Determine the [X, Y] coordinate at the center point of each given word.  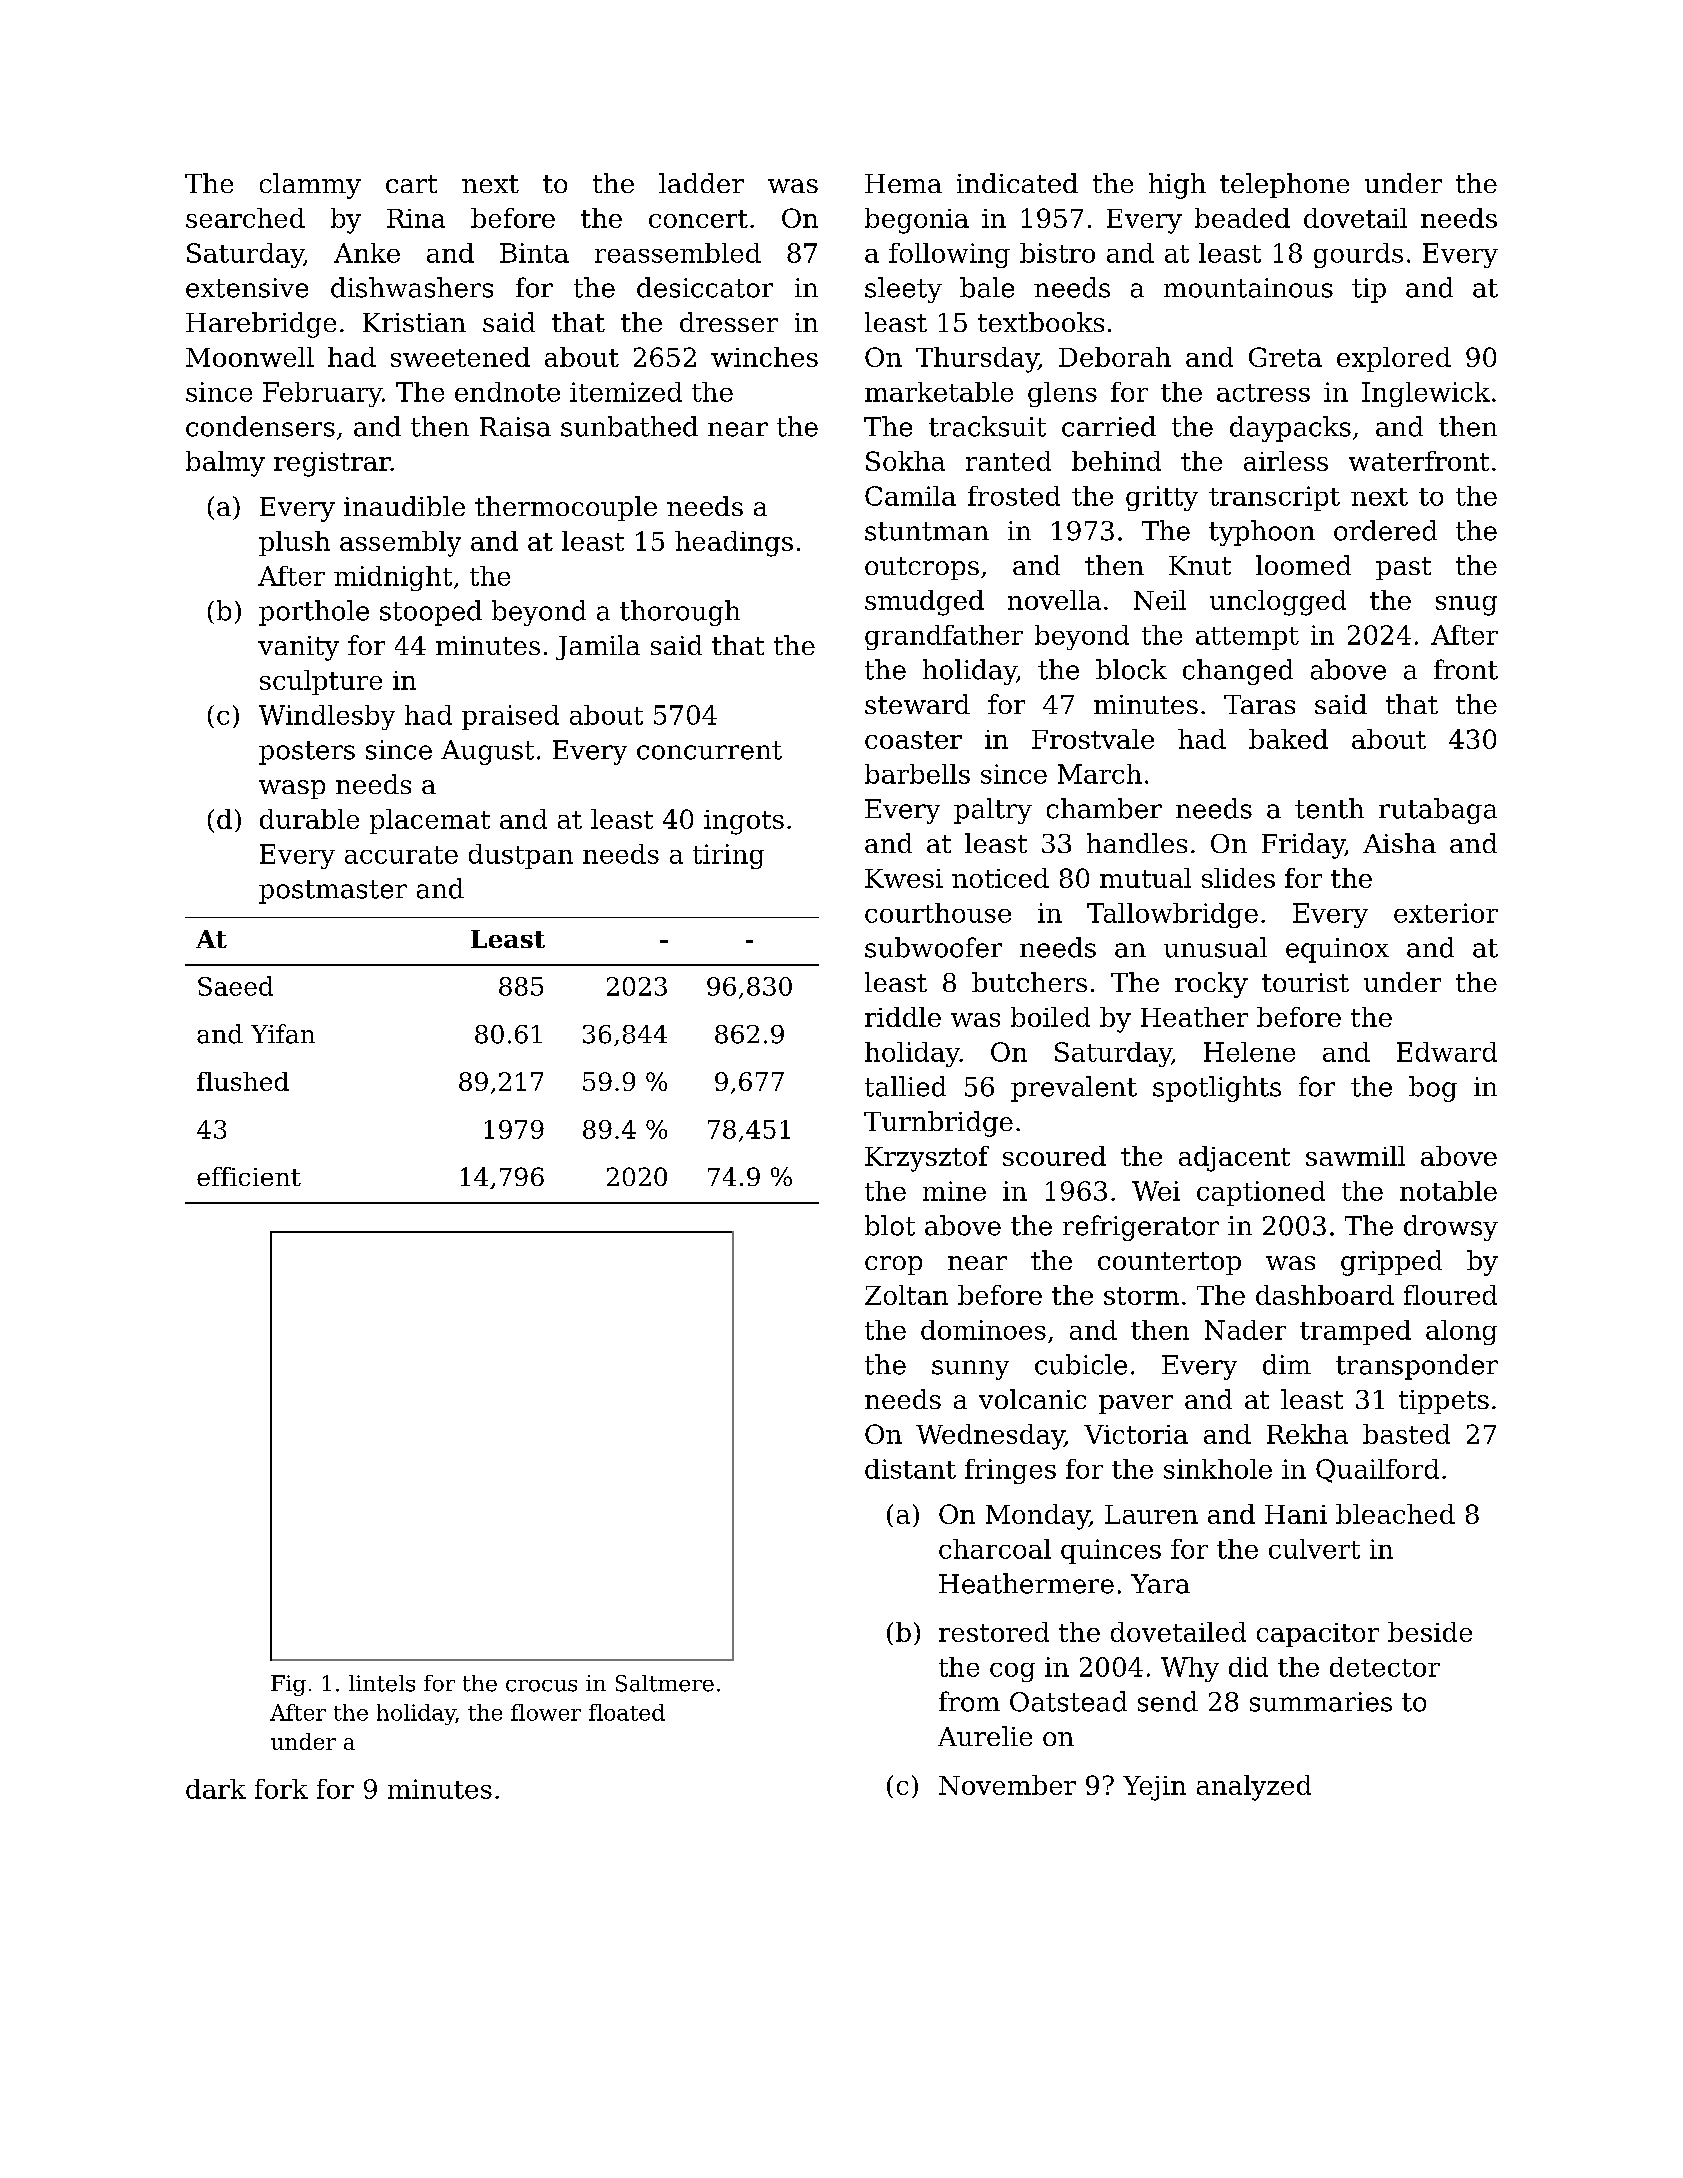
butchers [1029, 982]
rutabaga [1438, 811]
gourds [1358, 255]
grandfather [944, 637]
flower [546, 1712]
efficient [249, 1176]
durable [309, 819]
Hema [903, 183]
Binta [534, 253]
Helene [1249, 1052]
